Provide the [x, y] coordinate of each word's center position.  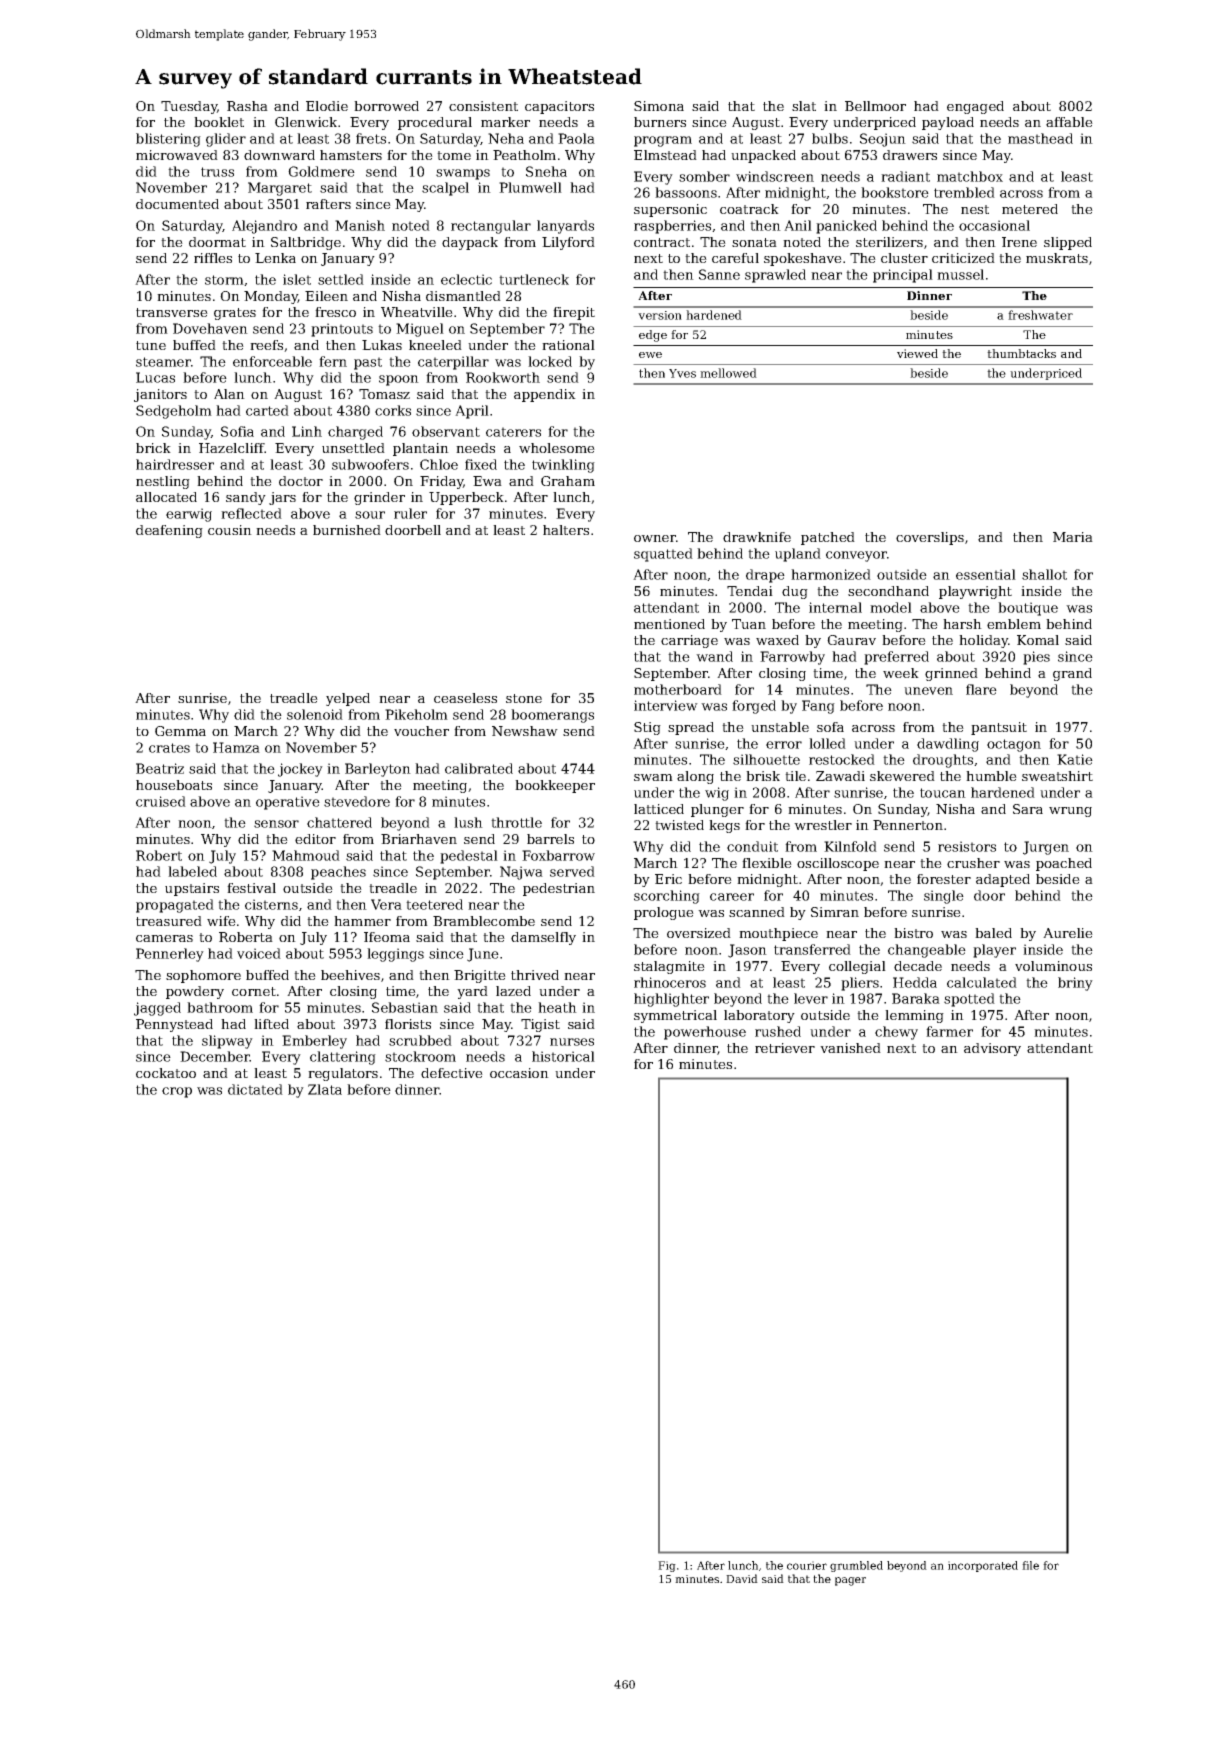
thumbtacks [1021, 353]
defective [452, 1073]
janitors [160, 395]
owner [655, 538]
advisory [992, 1049]
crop [177, 1092]
